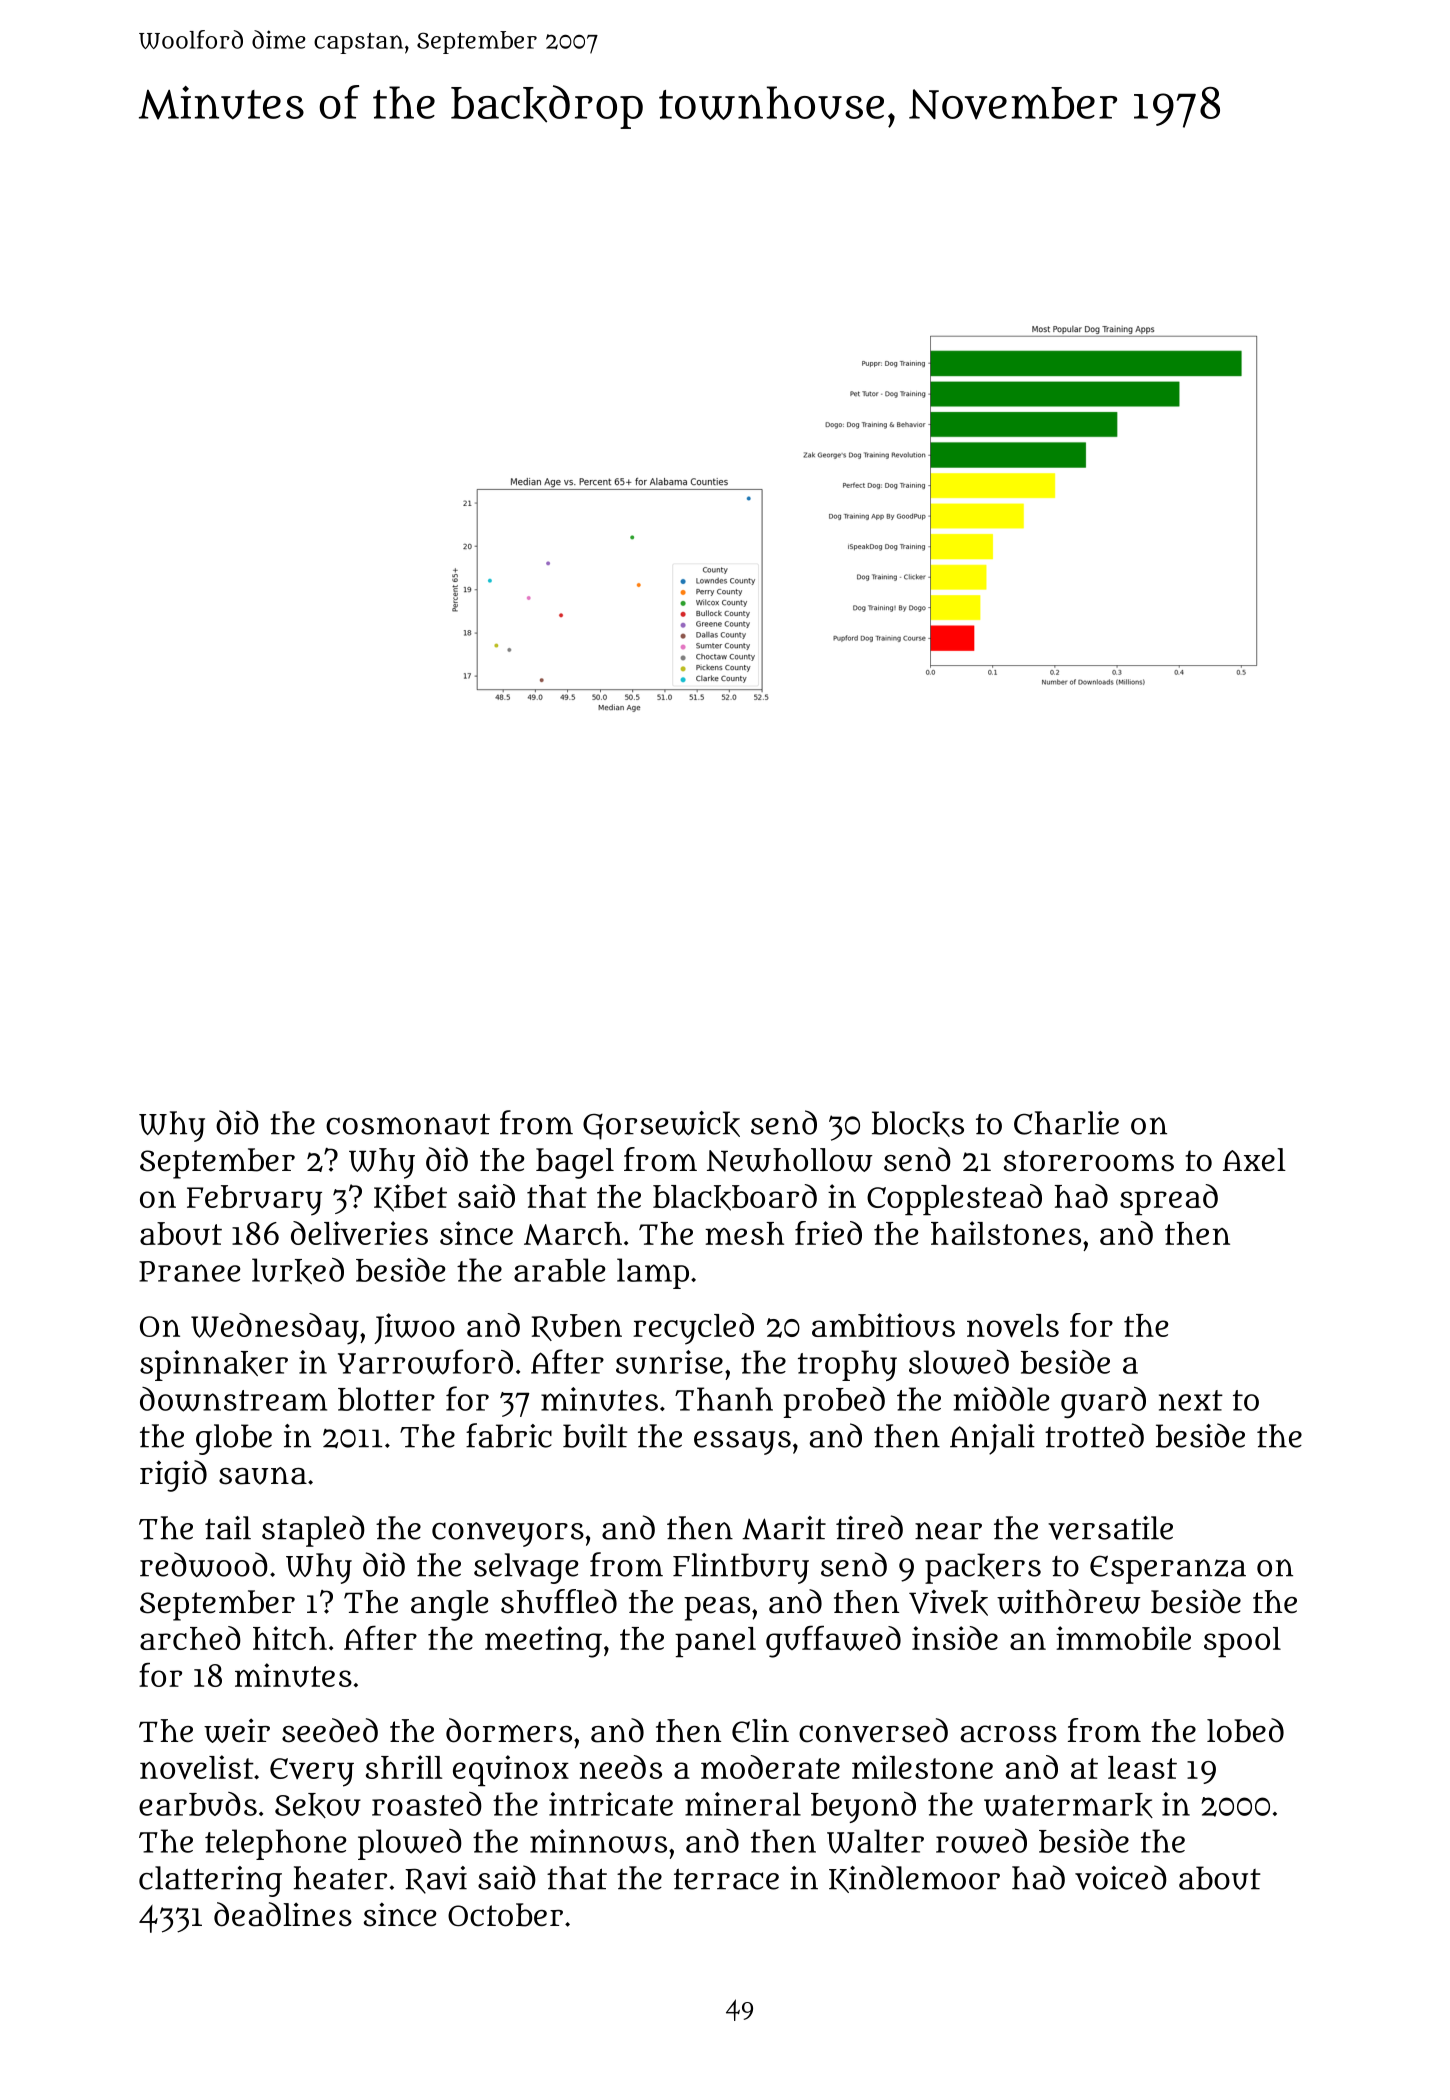  Describe the element at coordinates (1121, 1877) in the page. I see `voiced` at that location.
